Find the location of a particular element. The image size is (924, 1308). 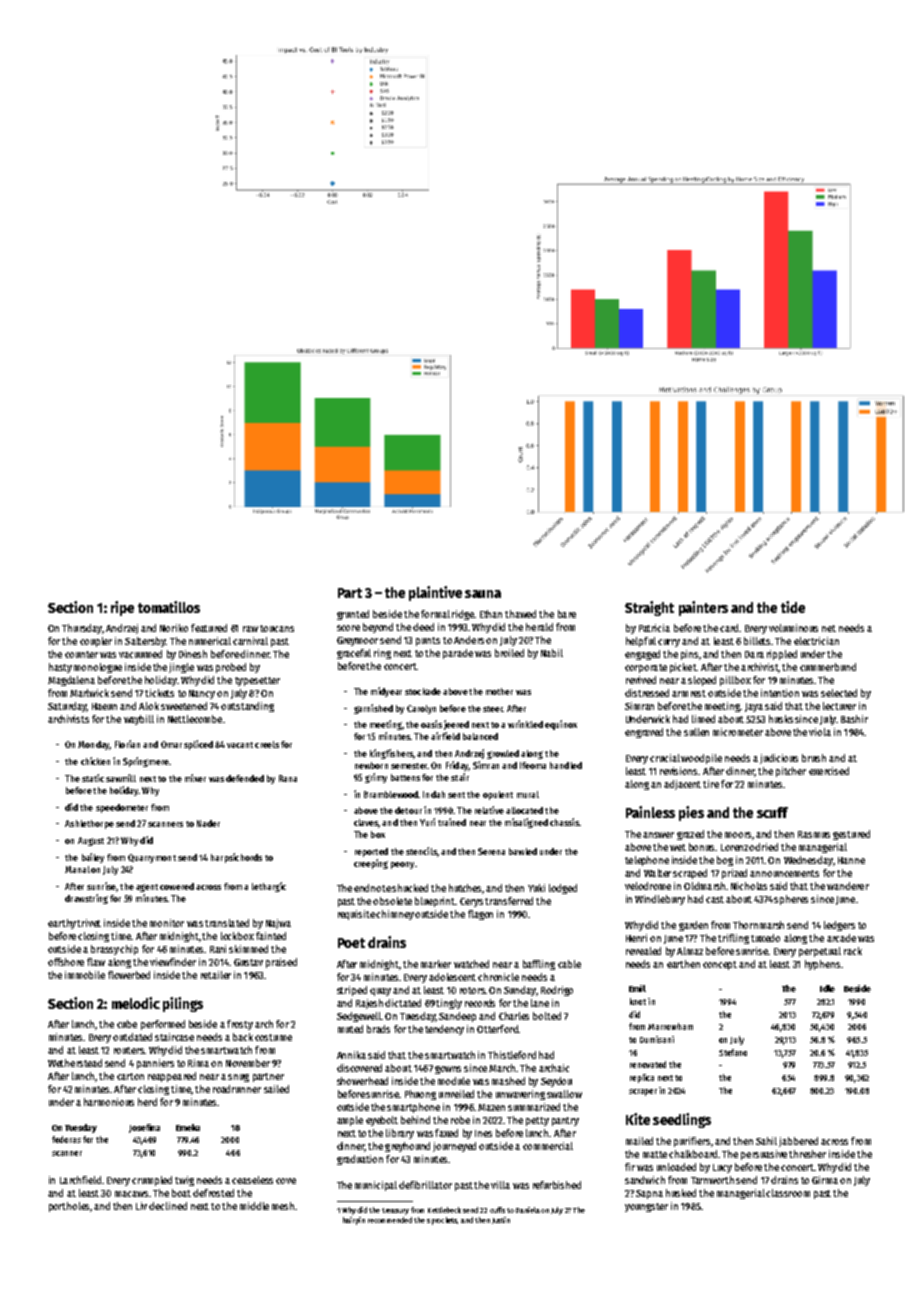

Indah is located at coordinates (434, 794).
